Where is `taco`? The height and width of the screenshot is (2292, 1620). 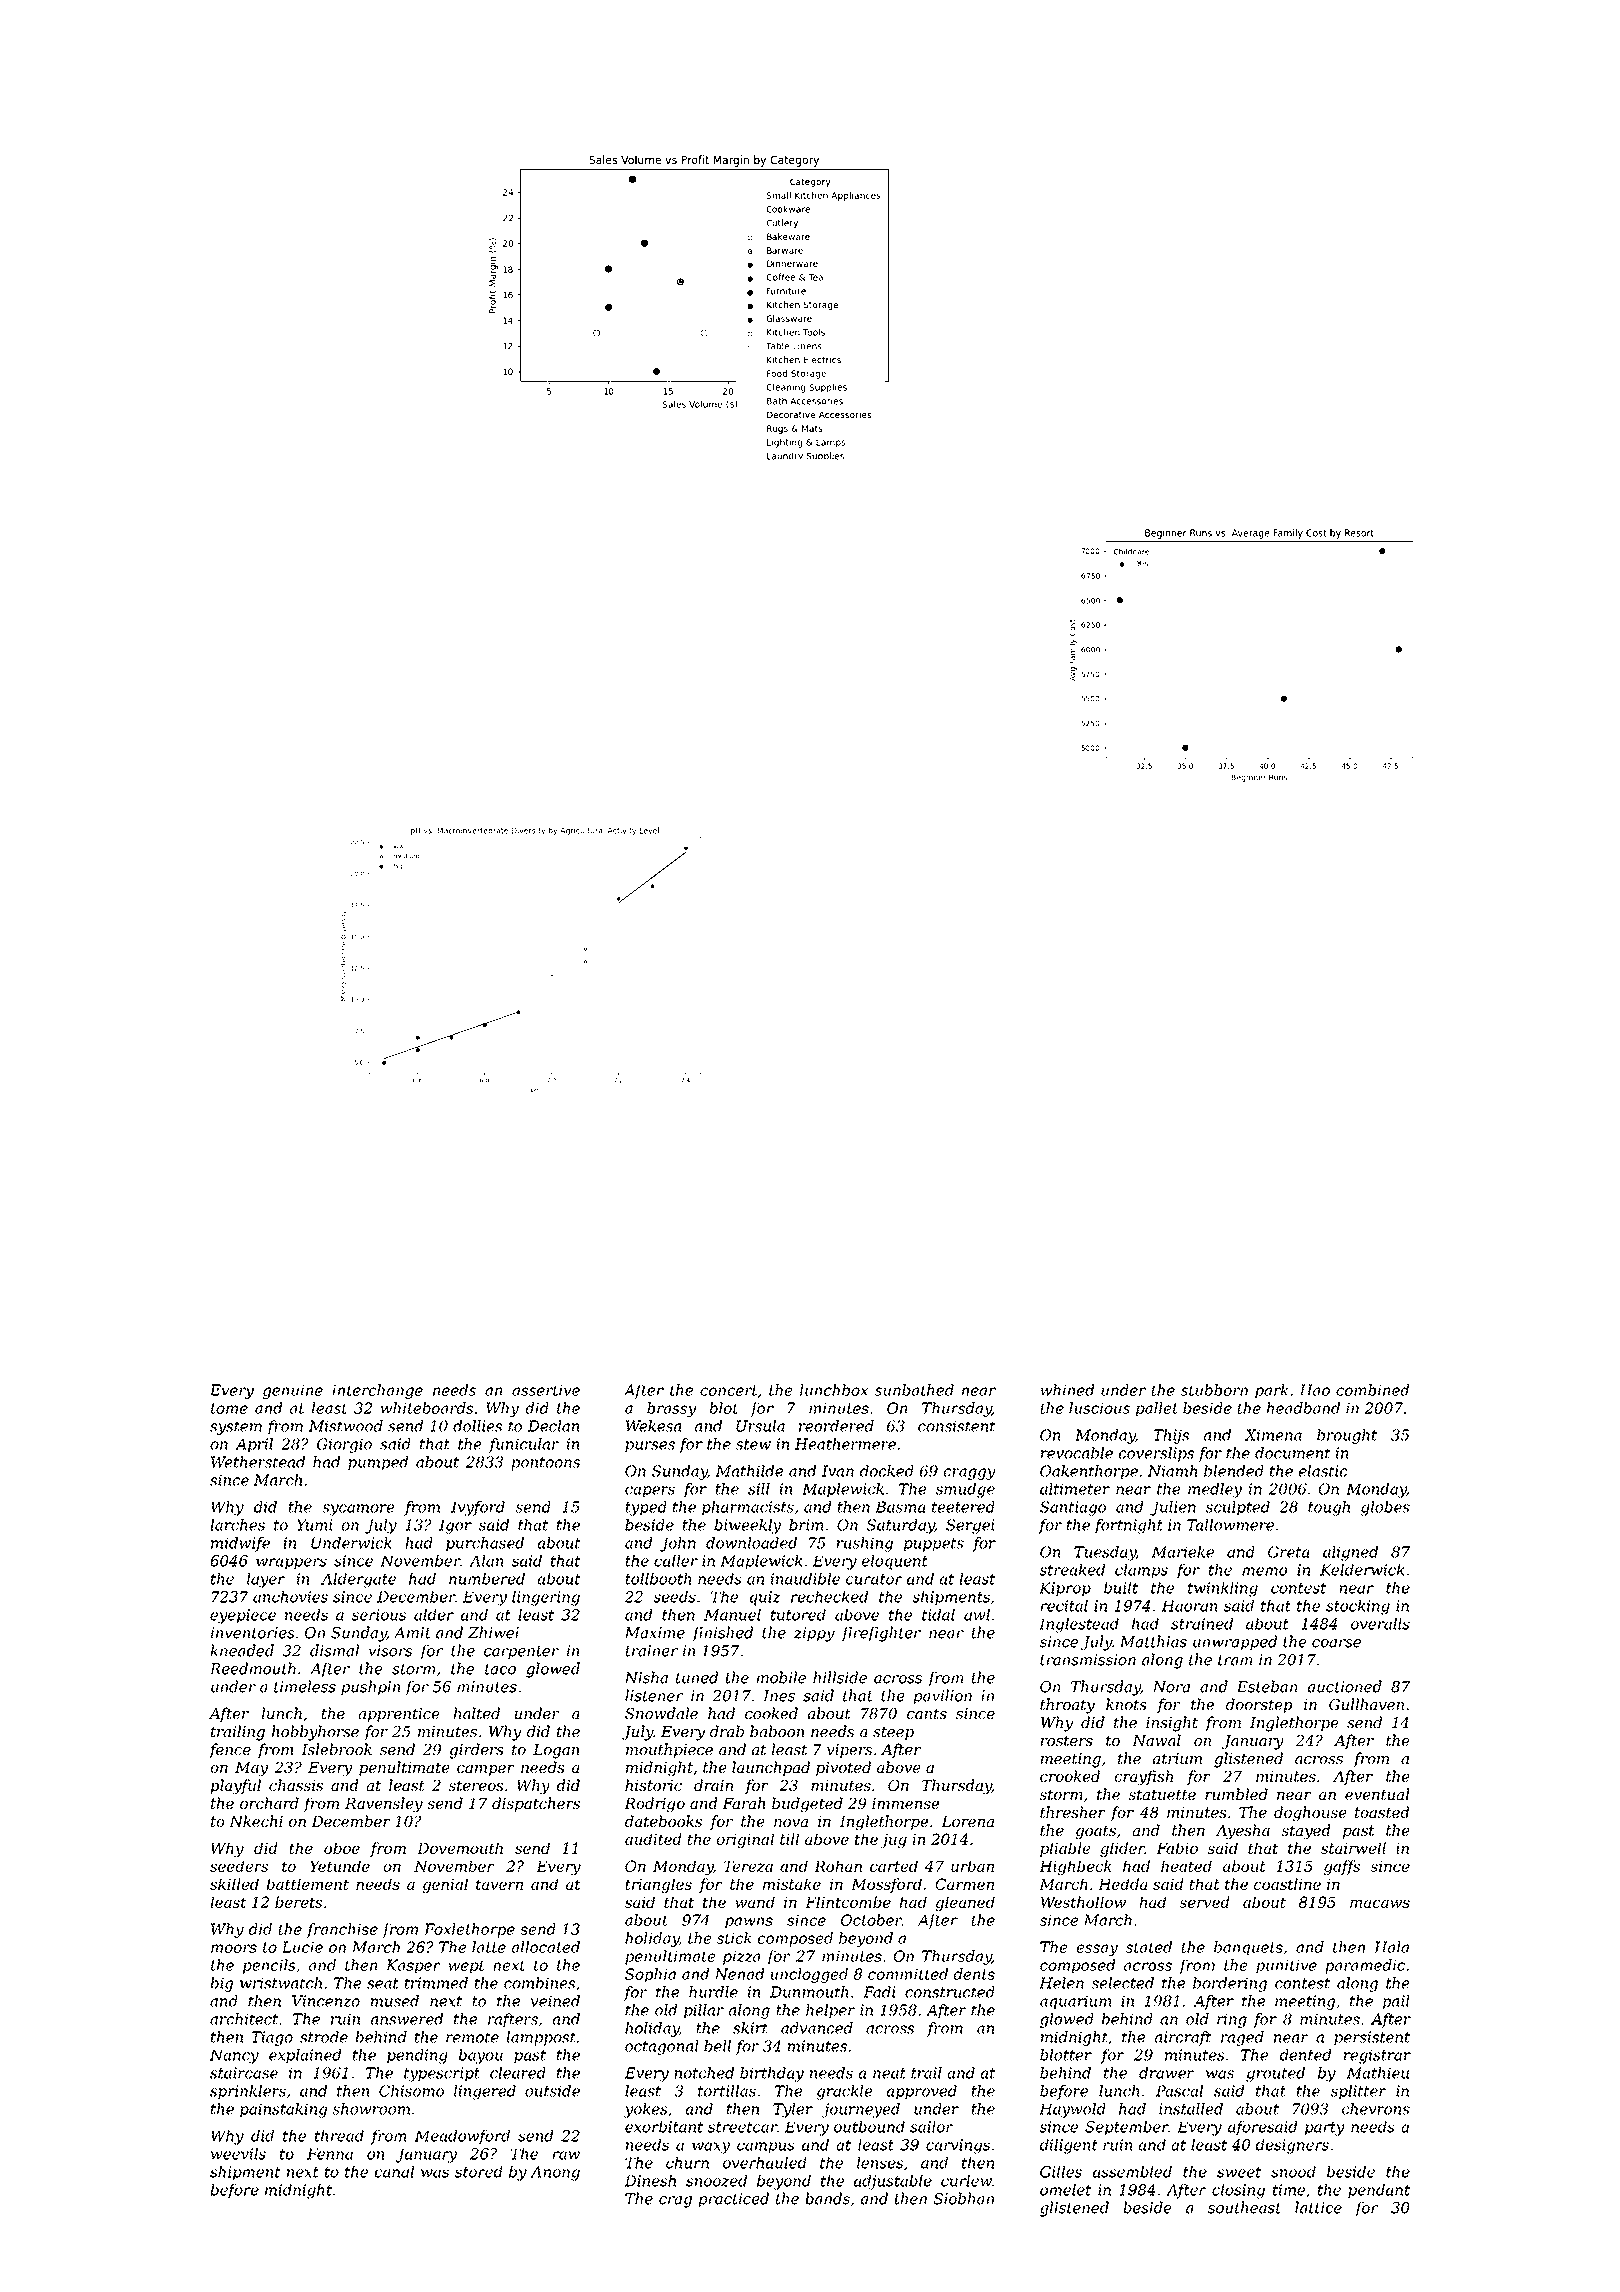 taco is located at coordinates (500, 1669).
